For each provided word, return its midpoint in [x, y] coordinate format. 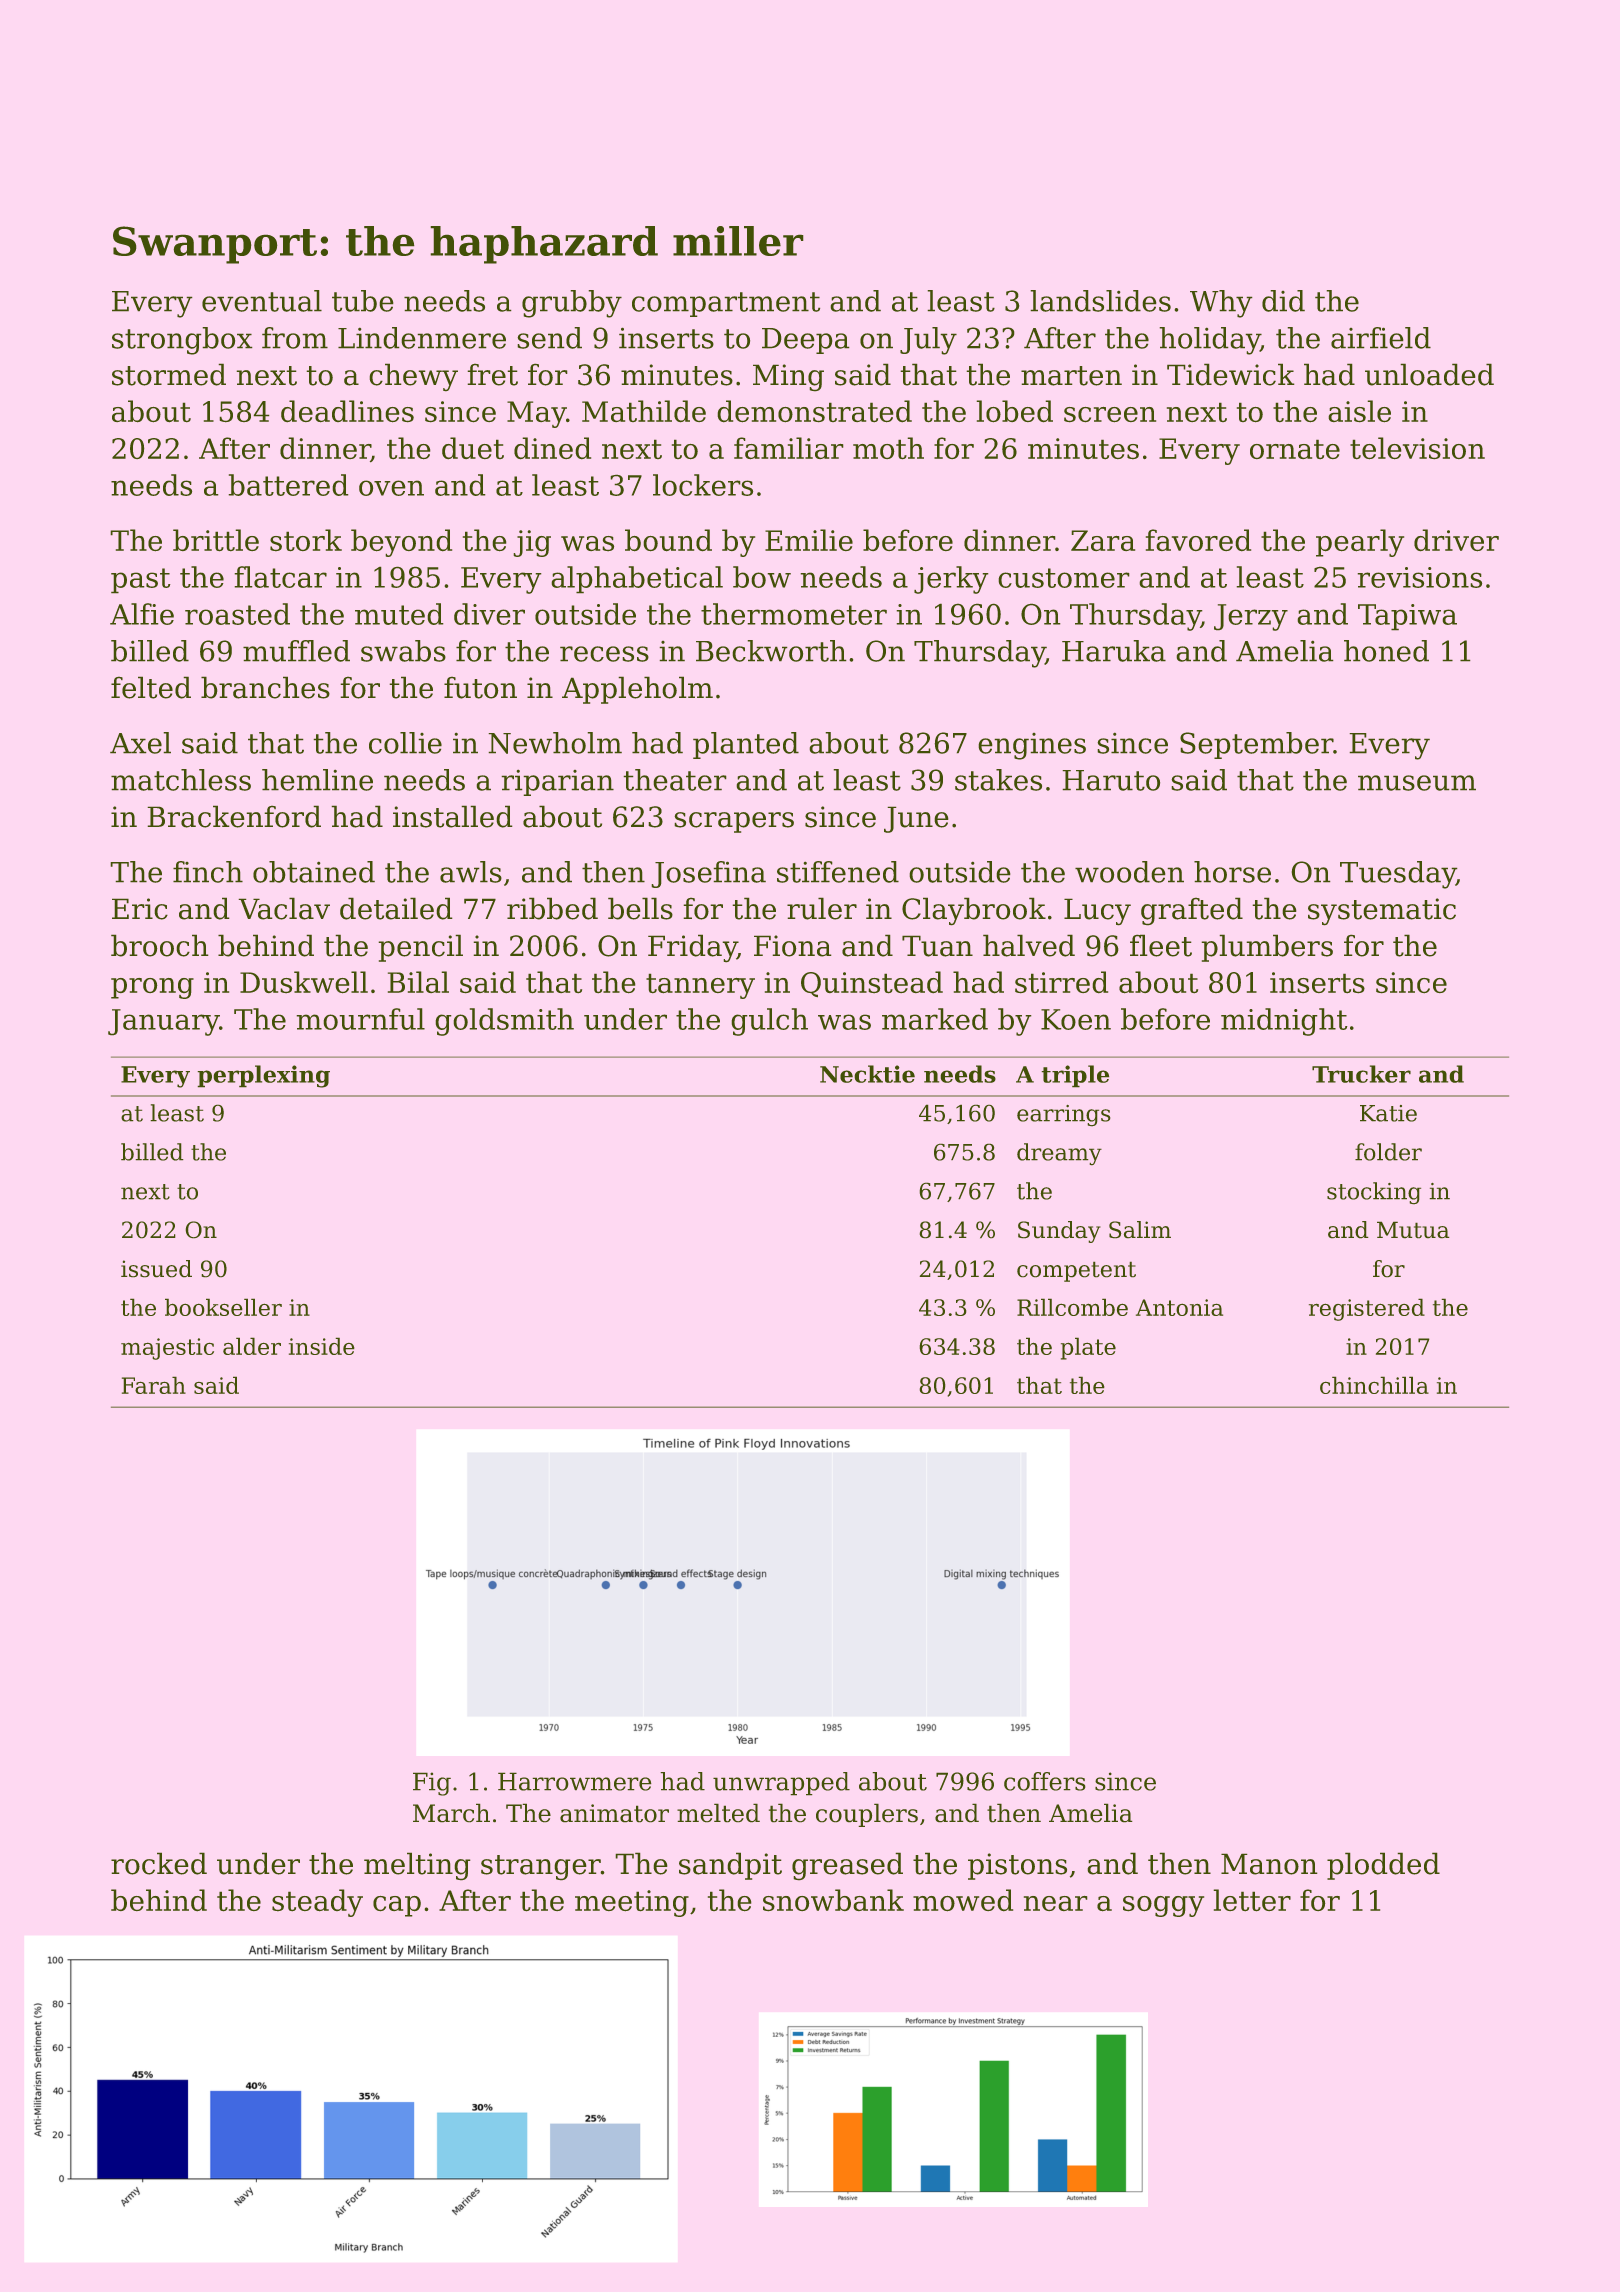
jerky [951, 580]
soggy [1163, 1906]
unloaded [1429, 374]
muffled [296, 651]
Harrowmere [575, 1781]
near [1056, 1903]
